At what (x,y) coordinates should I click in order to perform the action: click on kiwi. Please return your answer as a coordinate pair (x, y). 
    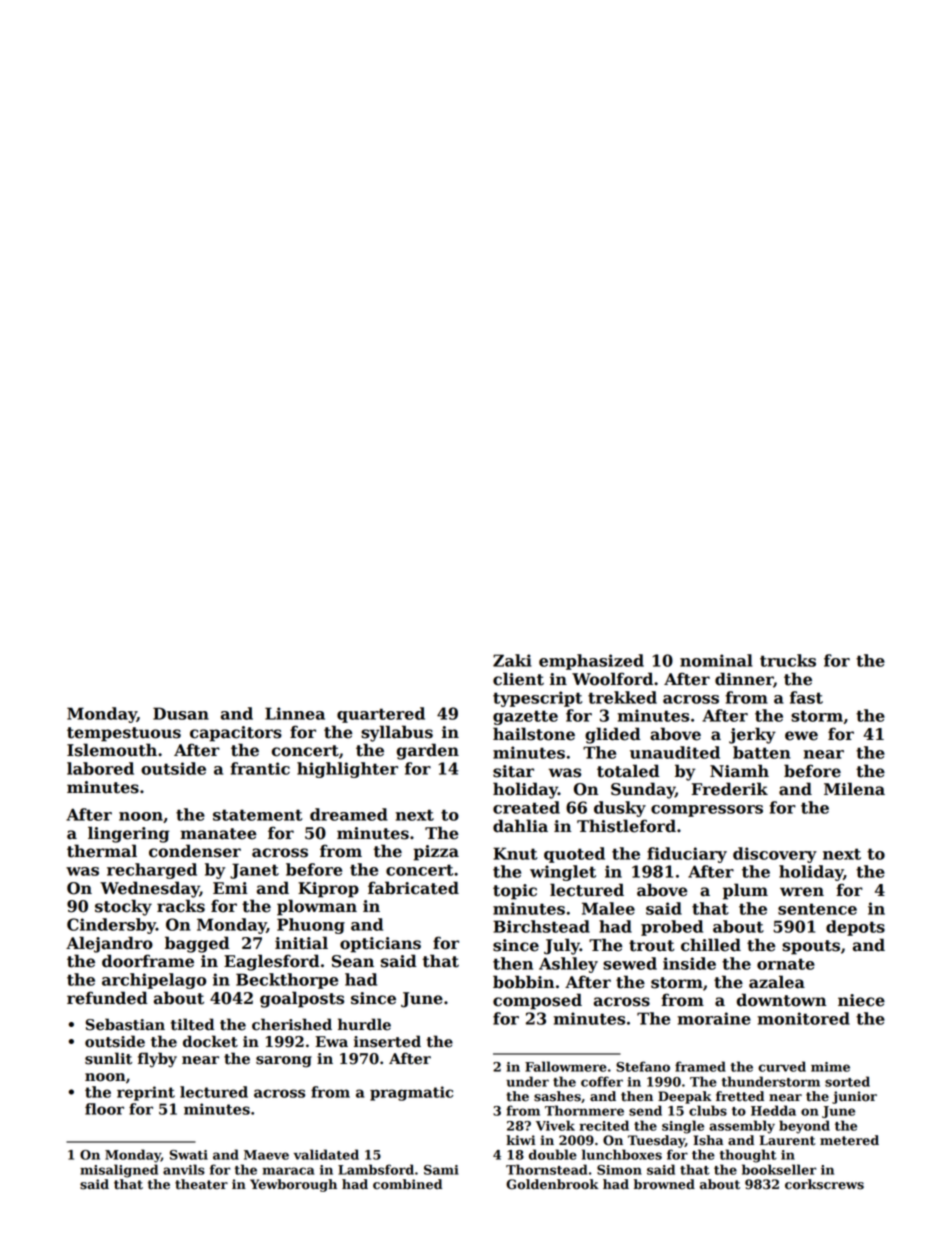
    Looking at the image, I should click on (521, 1140).
